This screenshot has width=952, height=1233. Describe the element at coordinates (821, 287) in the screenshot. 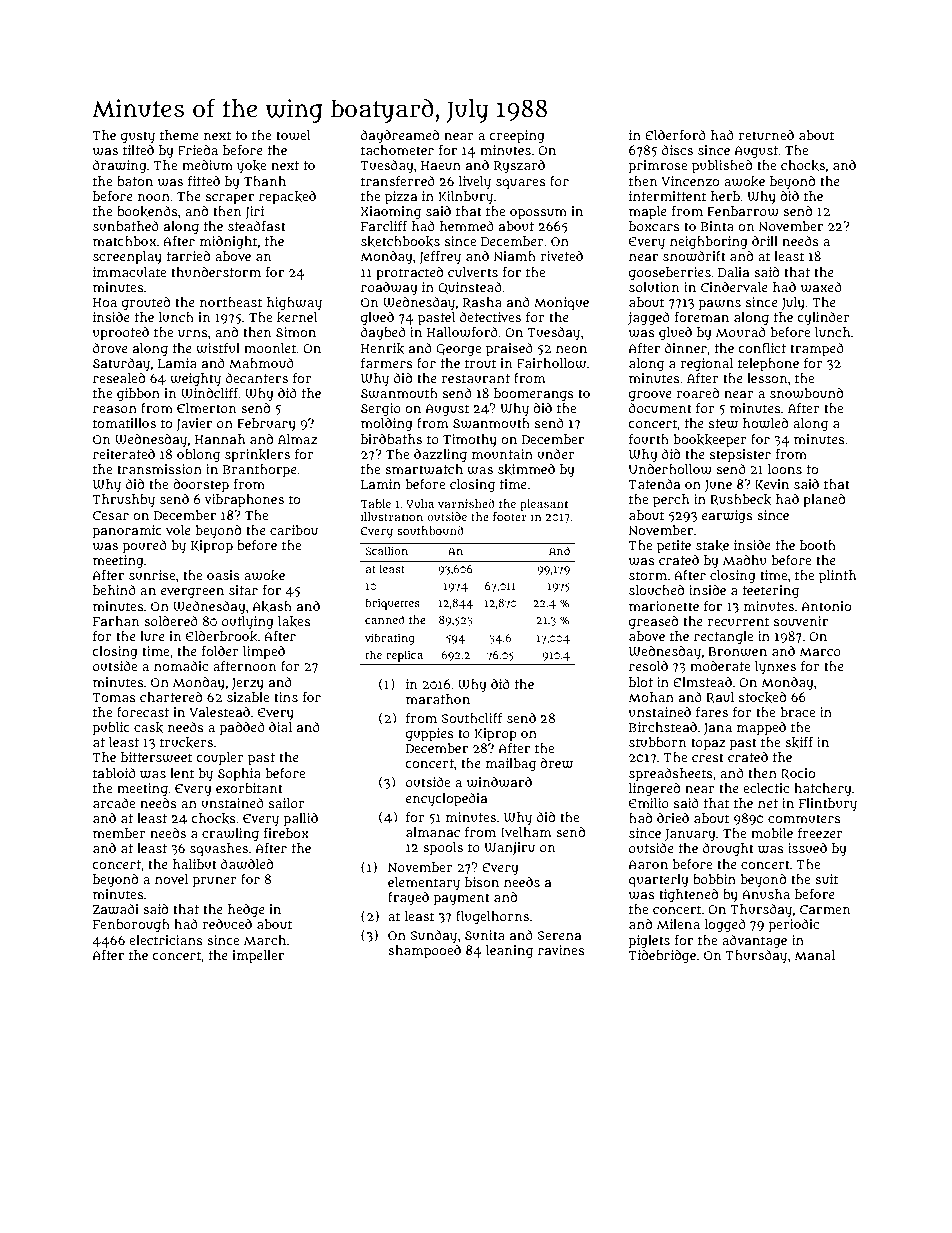

I see `waxed` at that location.
